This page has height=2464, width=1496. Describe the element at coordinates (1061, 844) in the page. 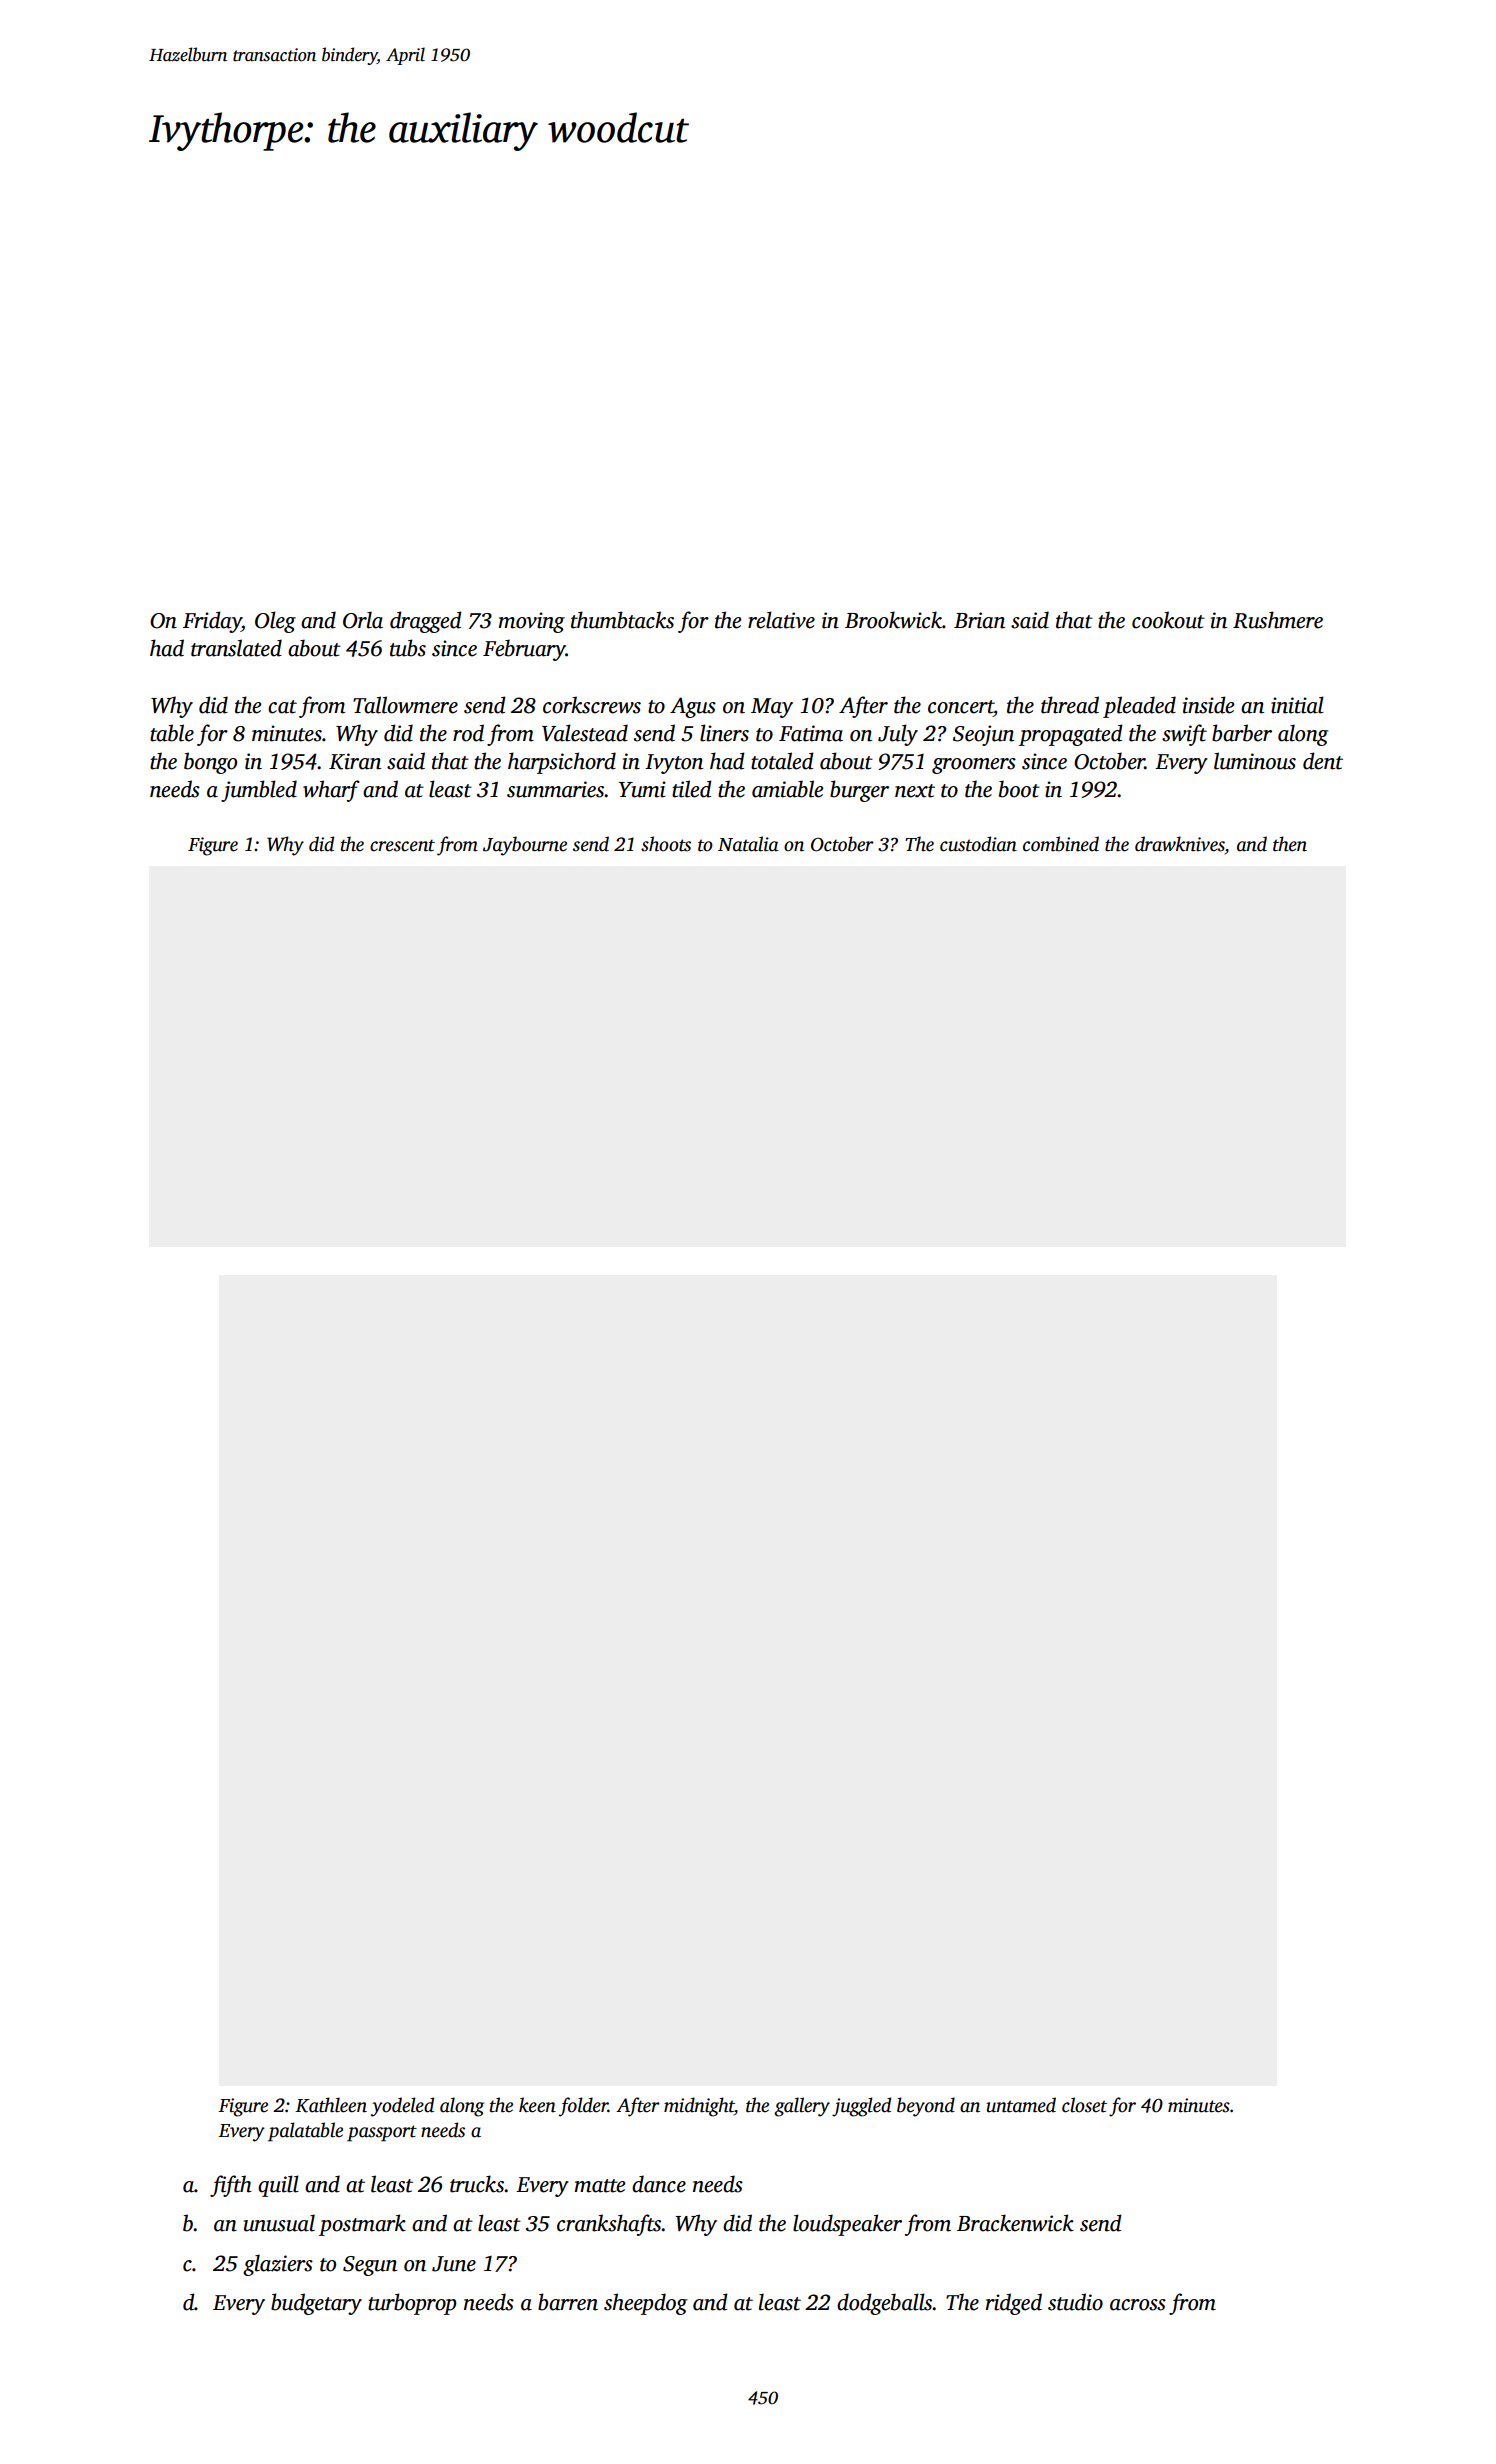

I see `combined` at that location.
